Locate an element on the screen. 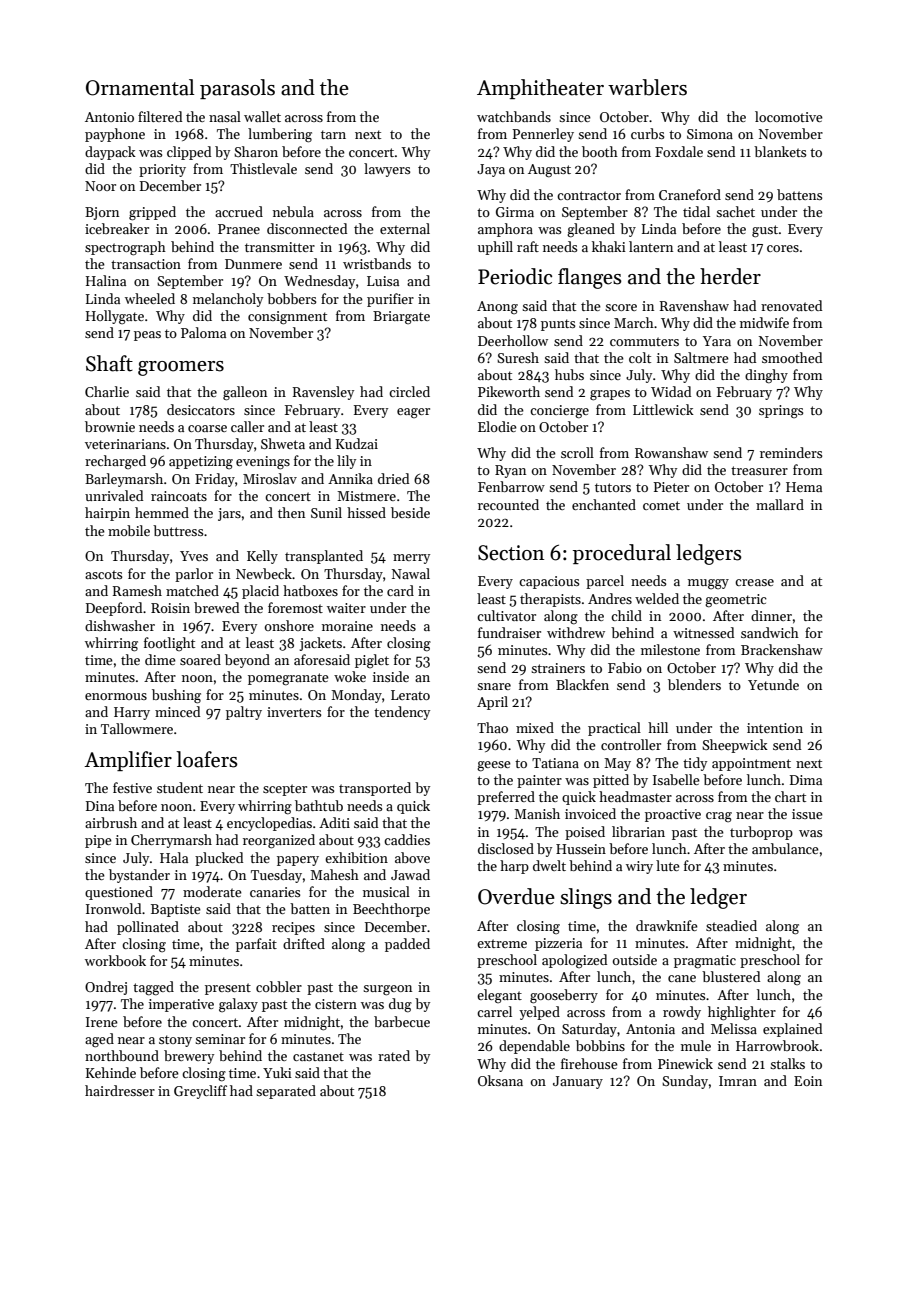 Image resolution: width=908 pixels, height=1316 pixels. painter is located at coordinates (539, 781).
